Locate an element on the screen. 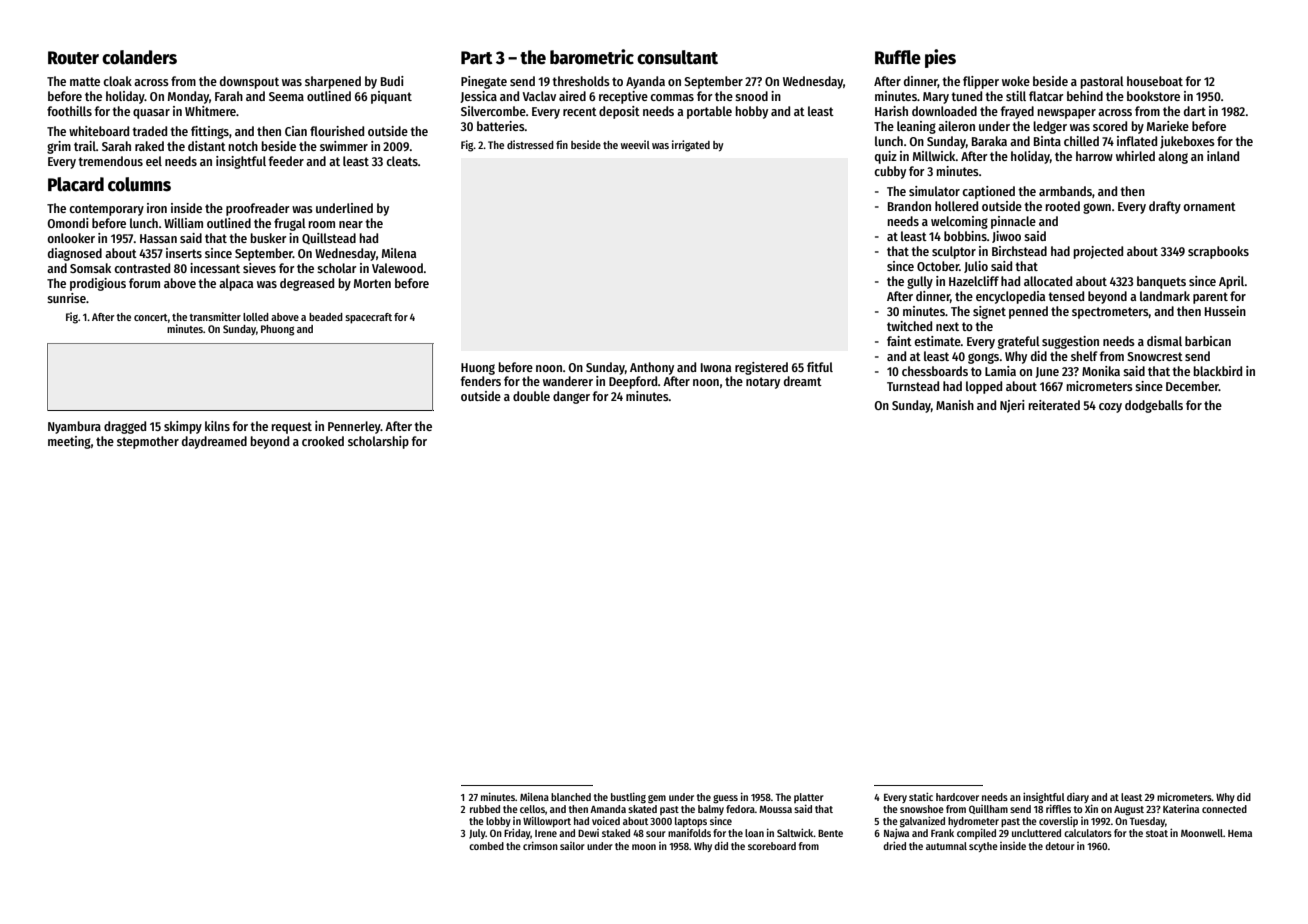 Image resolution: width=1308 pixels, height=924 pixels. request is located at coordinates (291, 428).
